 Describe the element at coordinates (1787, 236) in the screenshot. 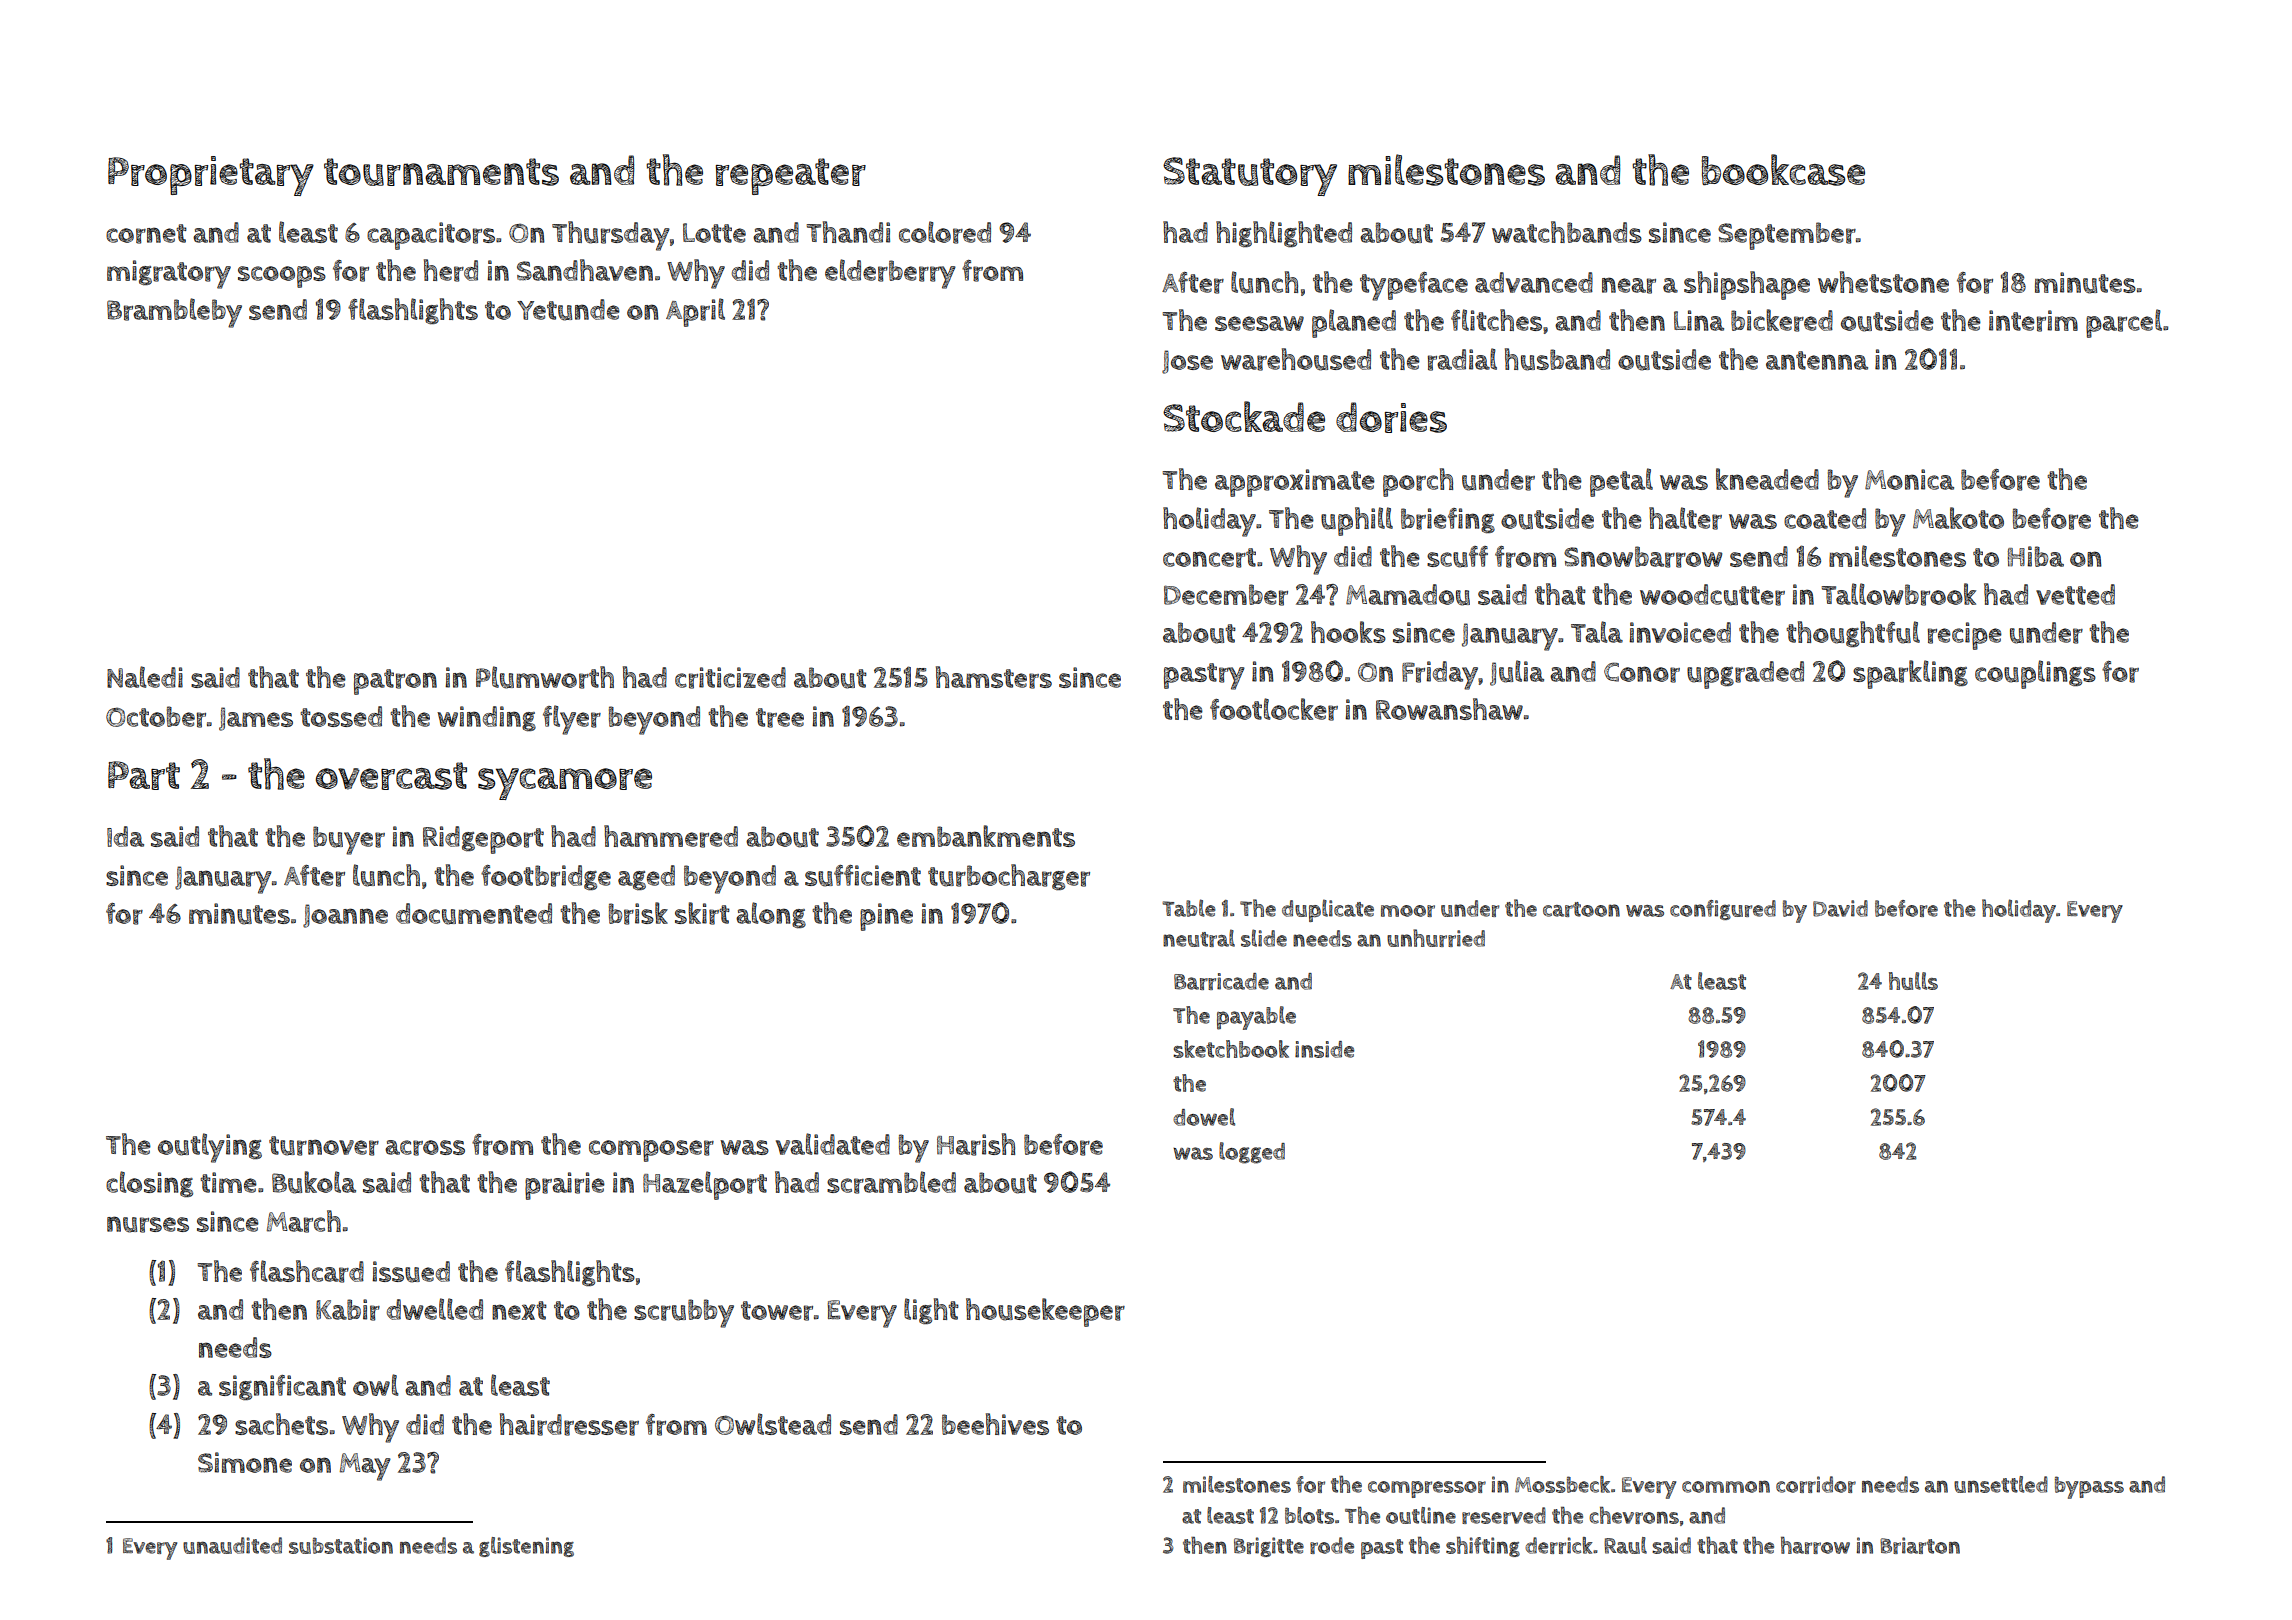

I see `September` at that location.
